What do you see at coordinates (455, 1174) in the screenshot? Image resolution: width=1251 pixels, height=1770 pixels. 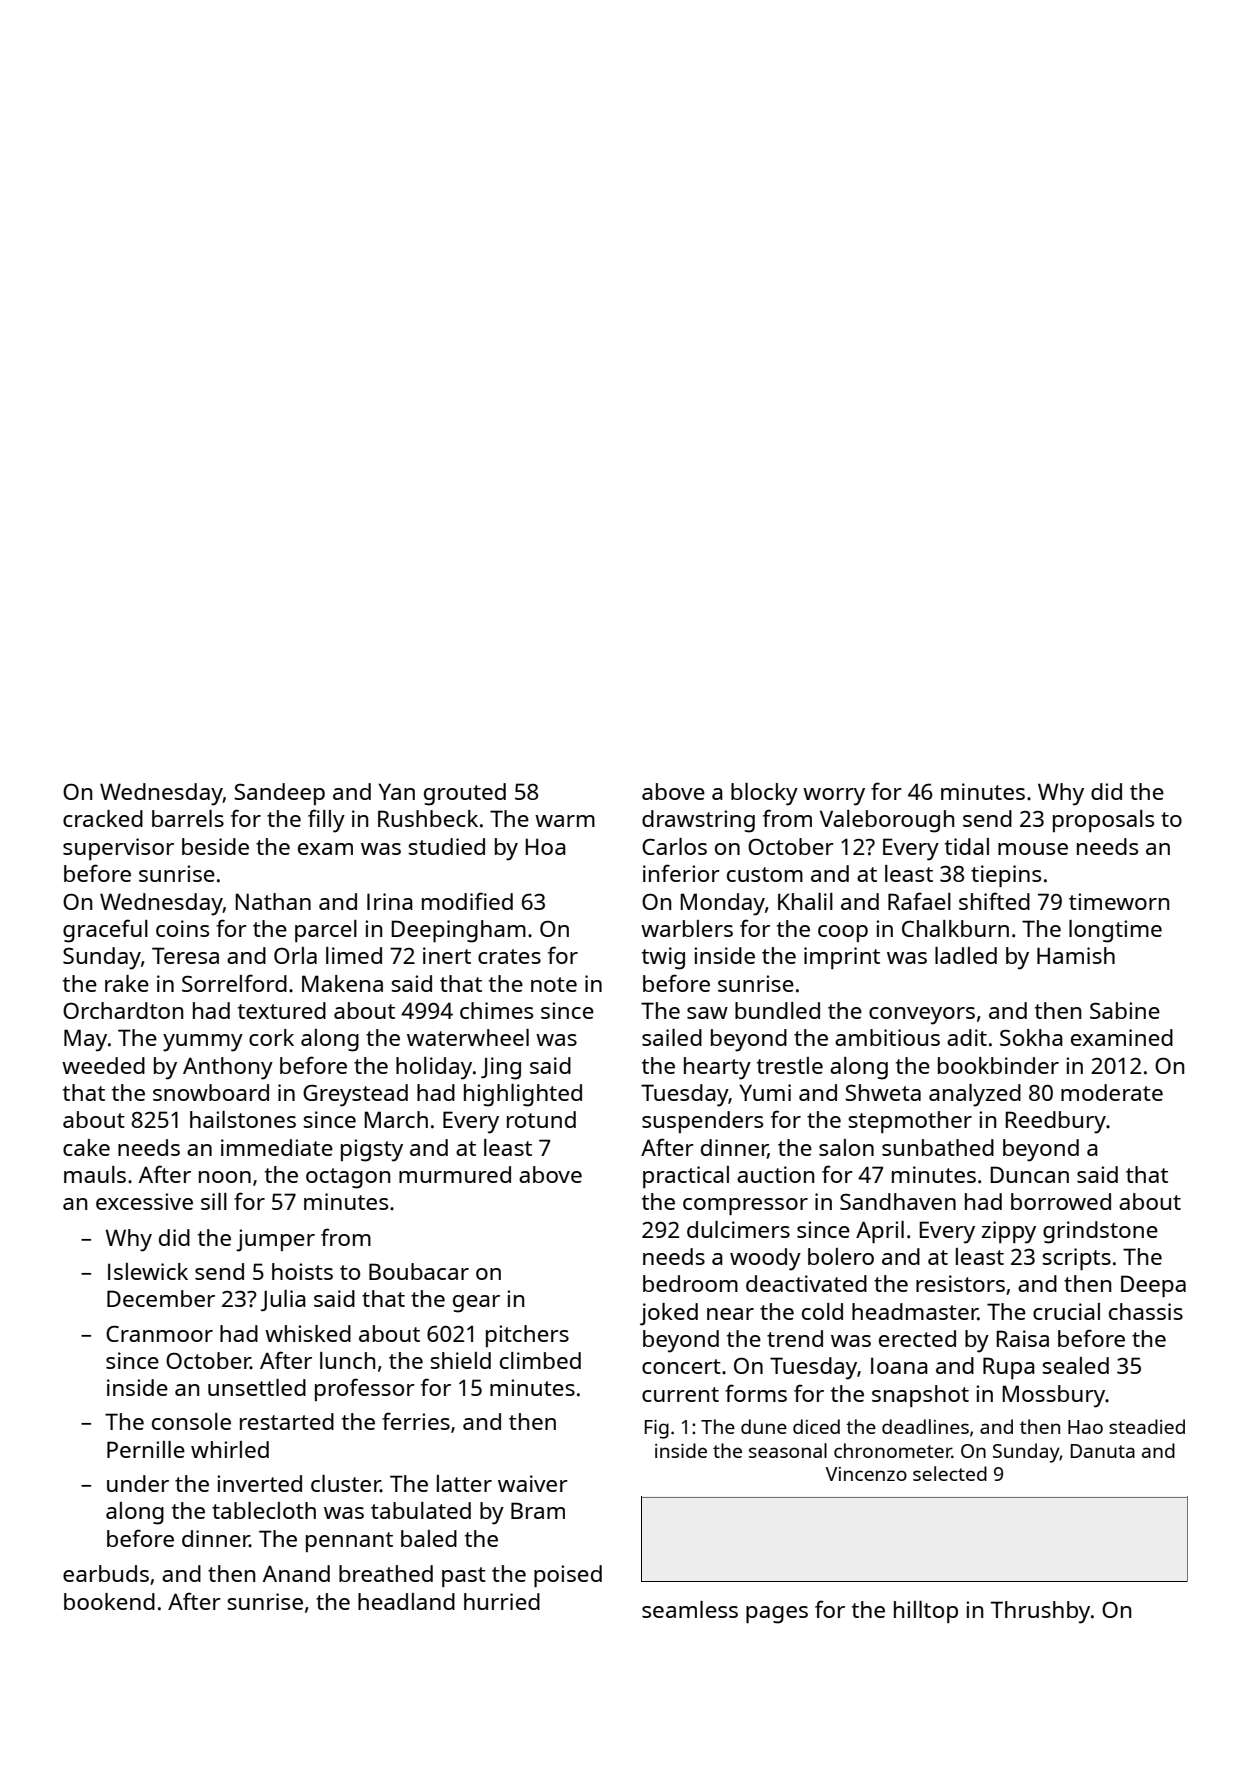 I see `murmured` at bounding box center [455, 1174].
